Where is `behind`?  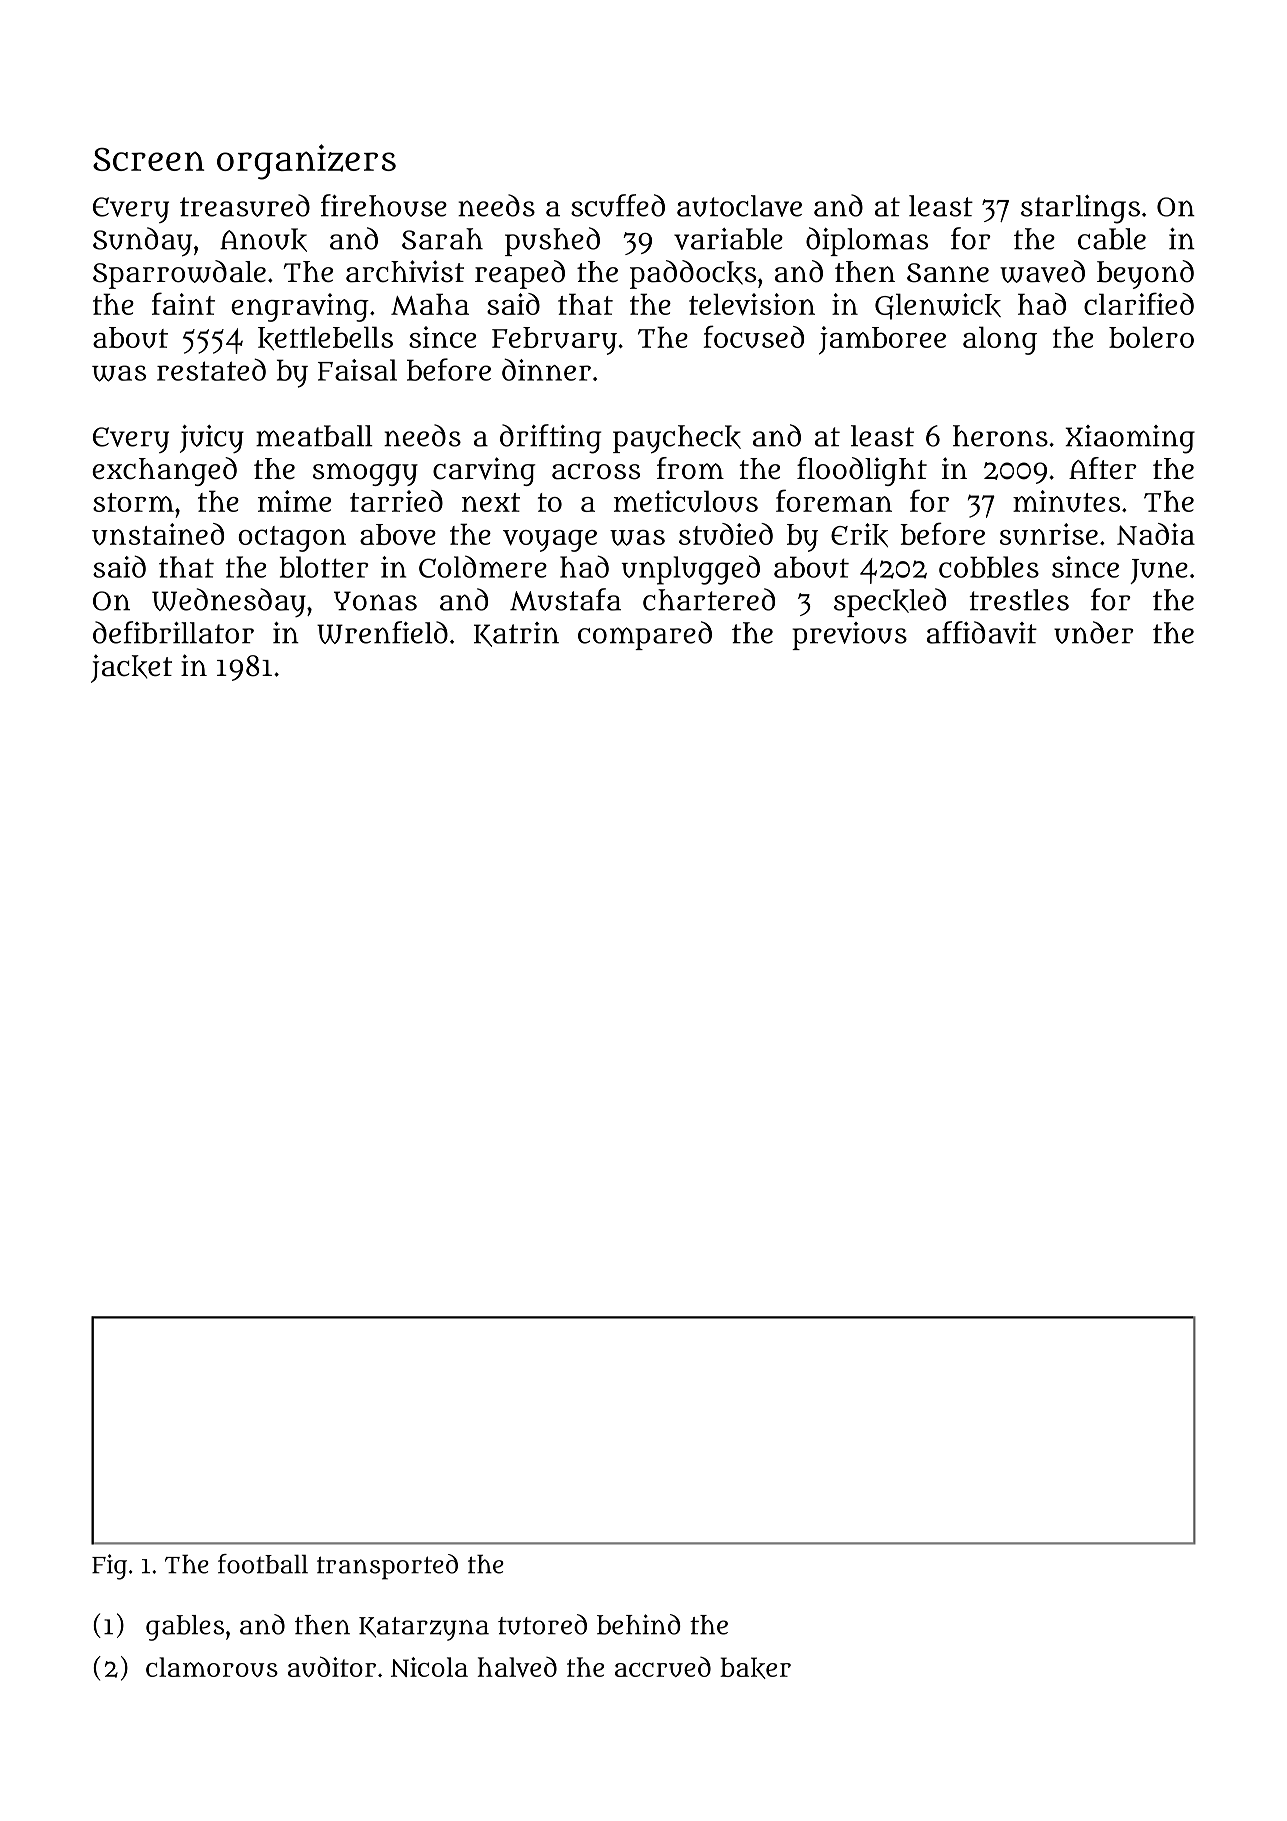
behind is located at coordinates (639, 1624).
